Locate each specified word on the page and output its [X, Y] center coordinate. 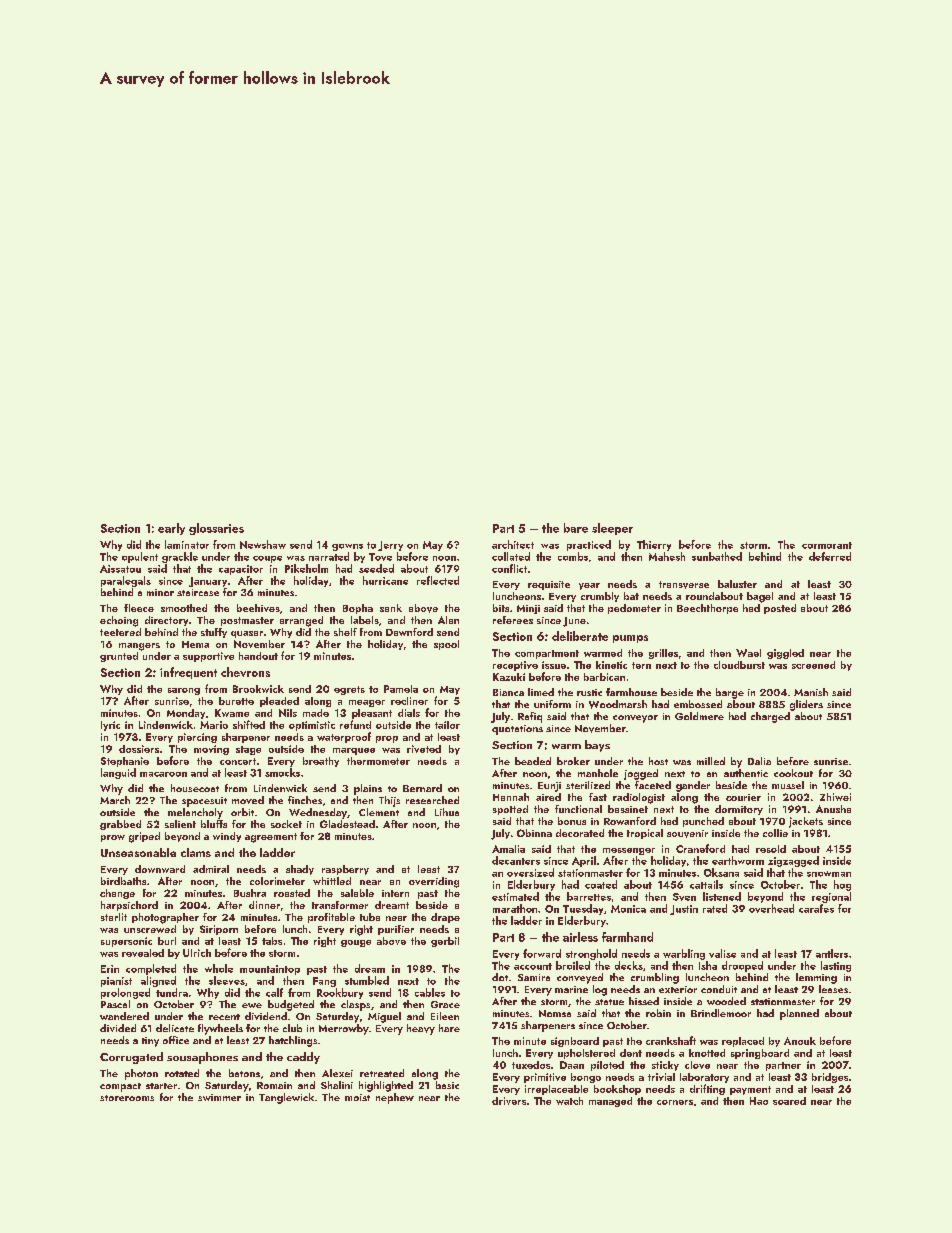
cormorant [827, 545]
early [171, 529]
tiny [150, 1042]
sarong [184, 691]
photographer [165, 918]
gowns [347, 547]
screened [813, 665]
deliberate [580, 636]
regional [831, 897]
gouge [356, 943]
